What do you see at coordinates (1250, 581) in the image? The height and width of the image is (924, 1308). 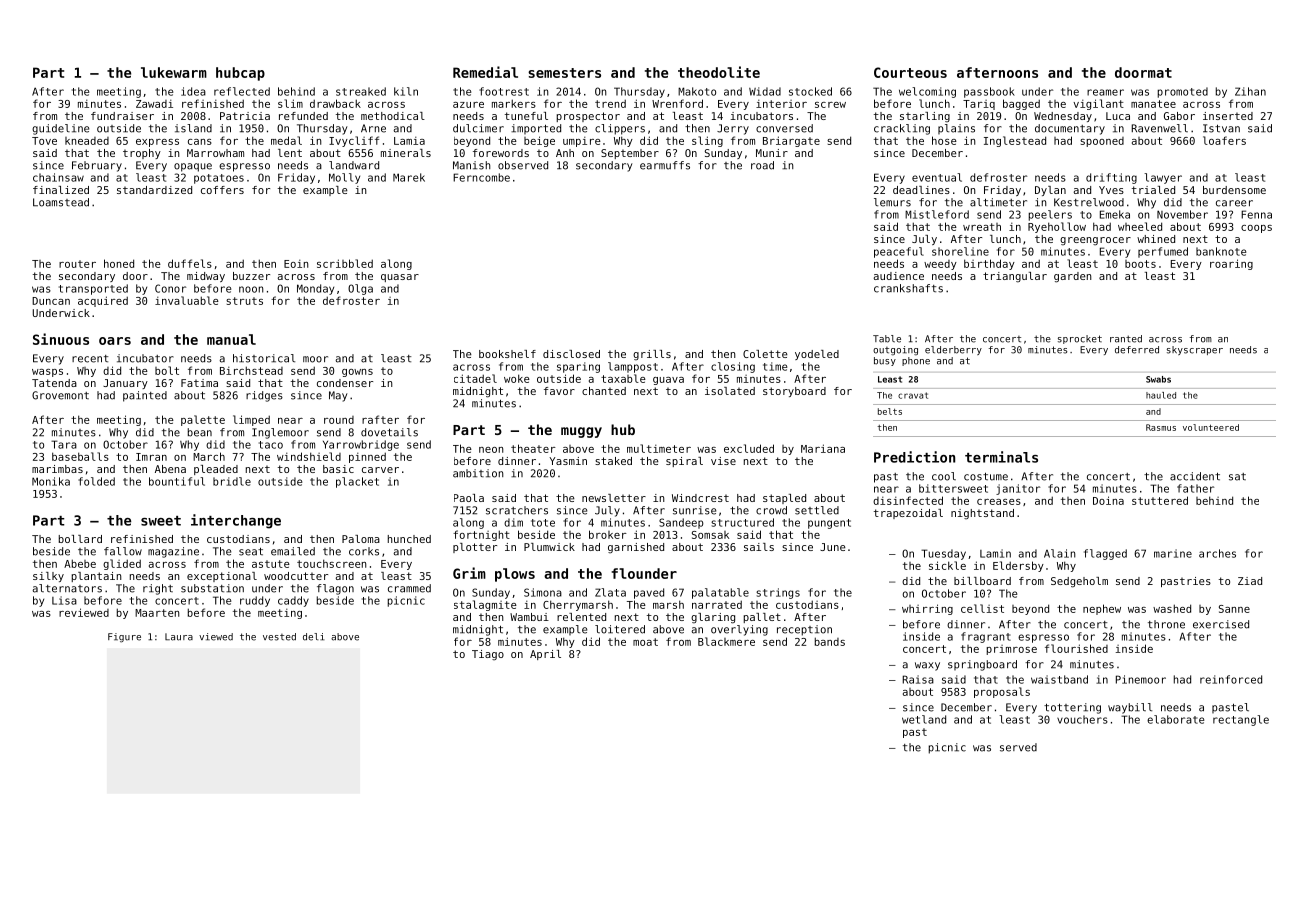 I see `Ziad` at bounding box center [1250, 581].
